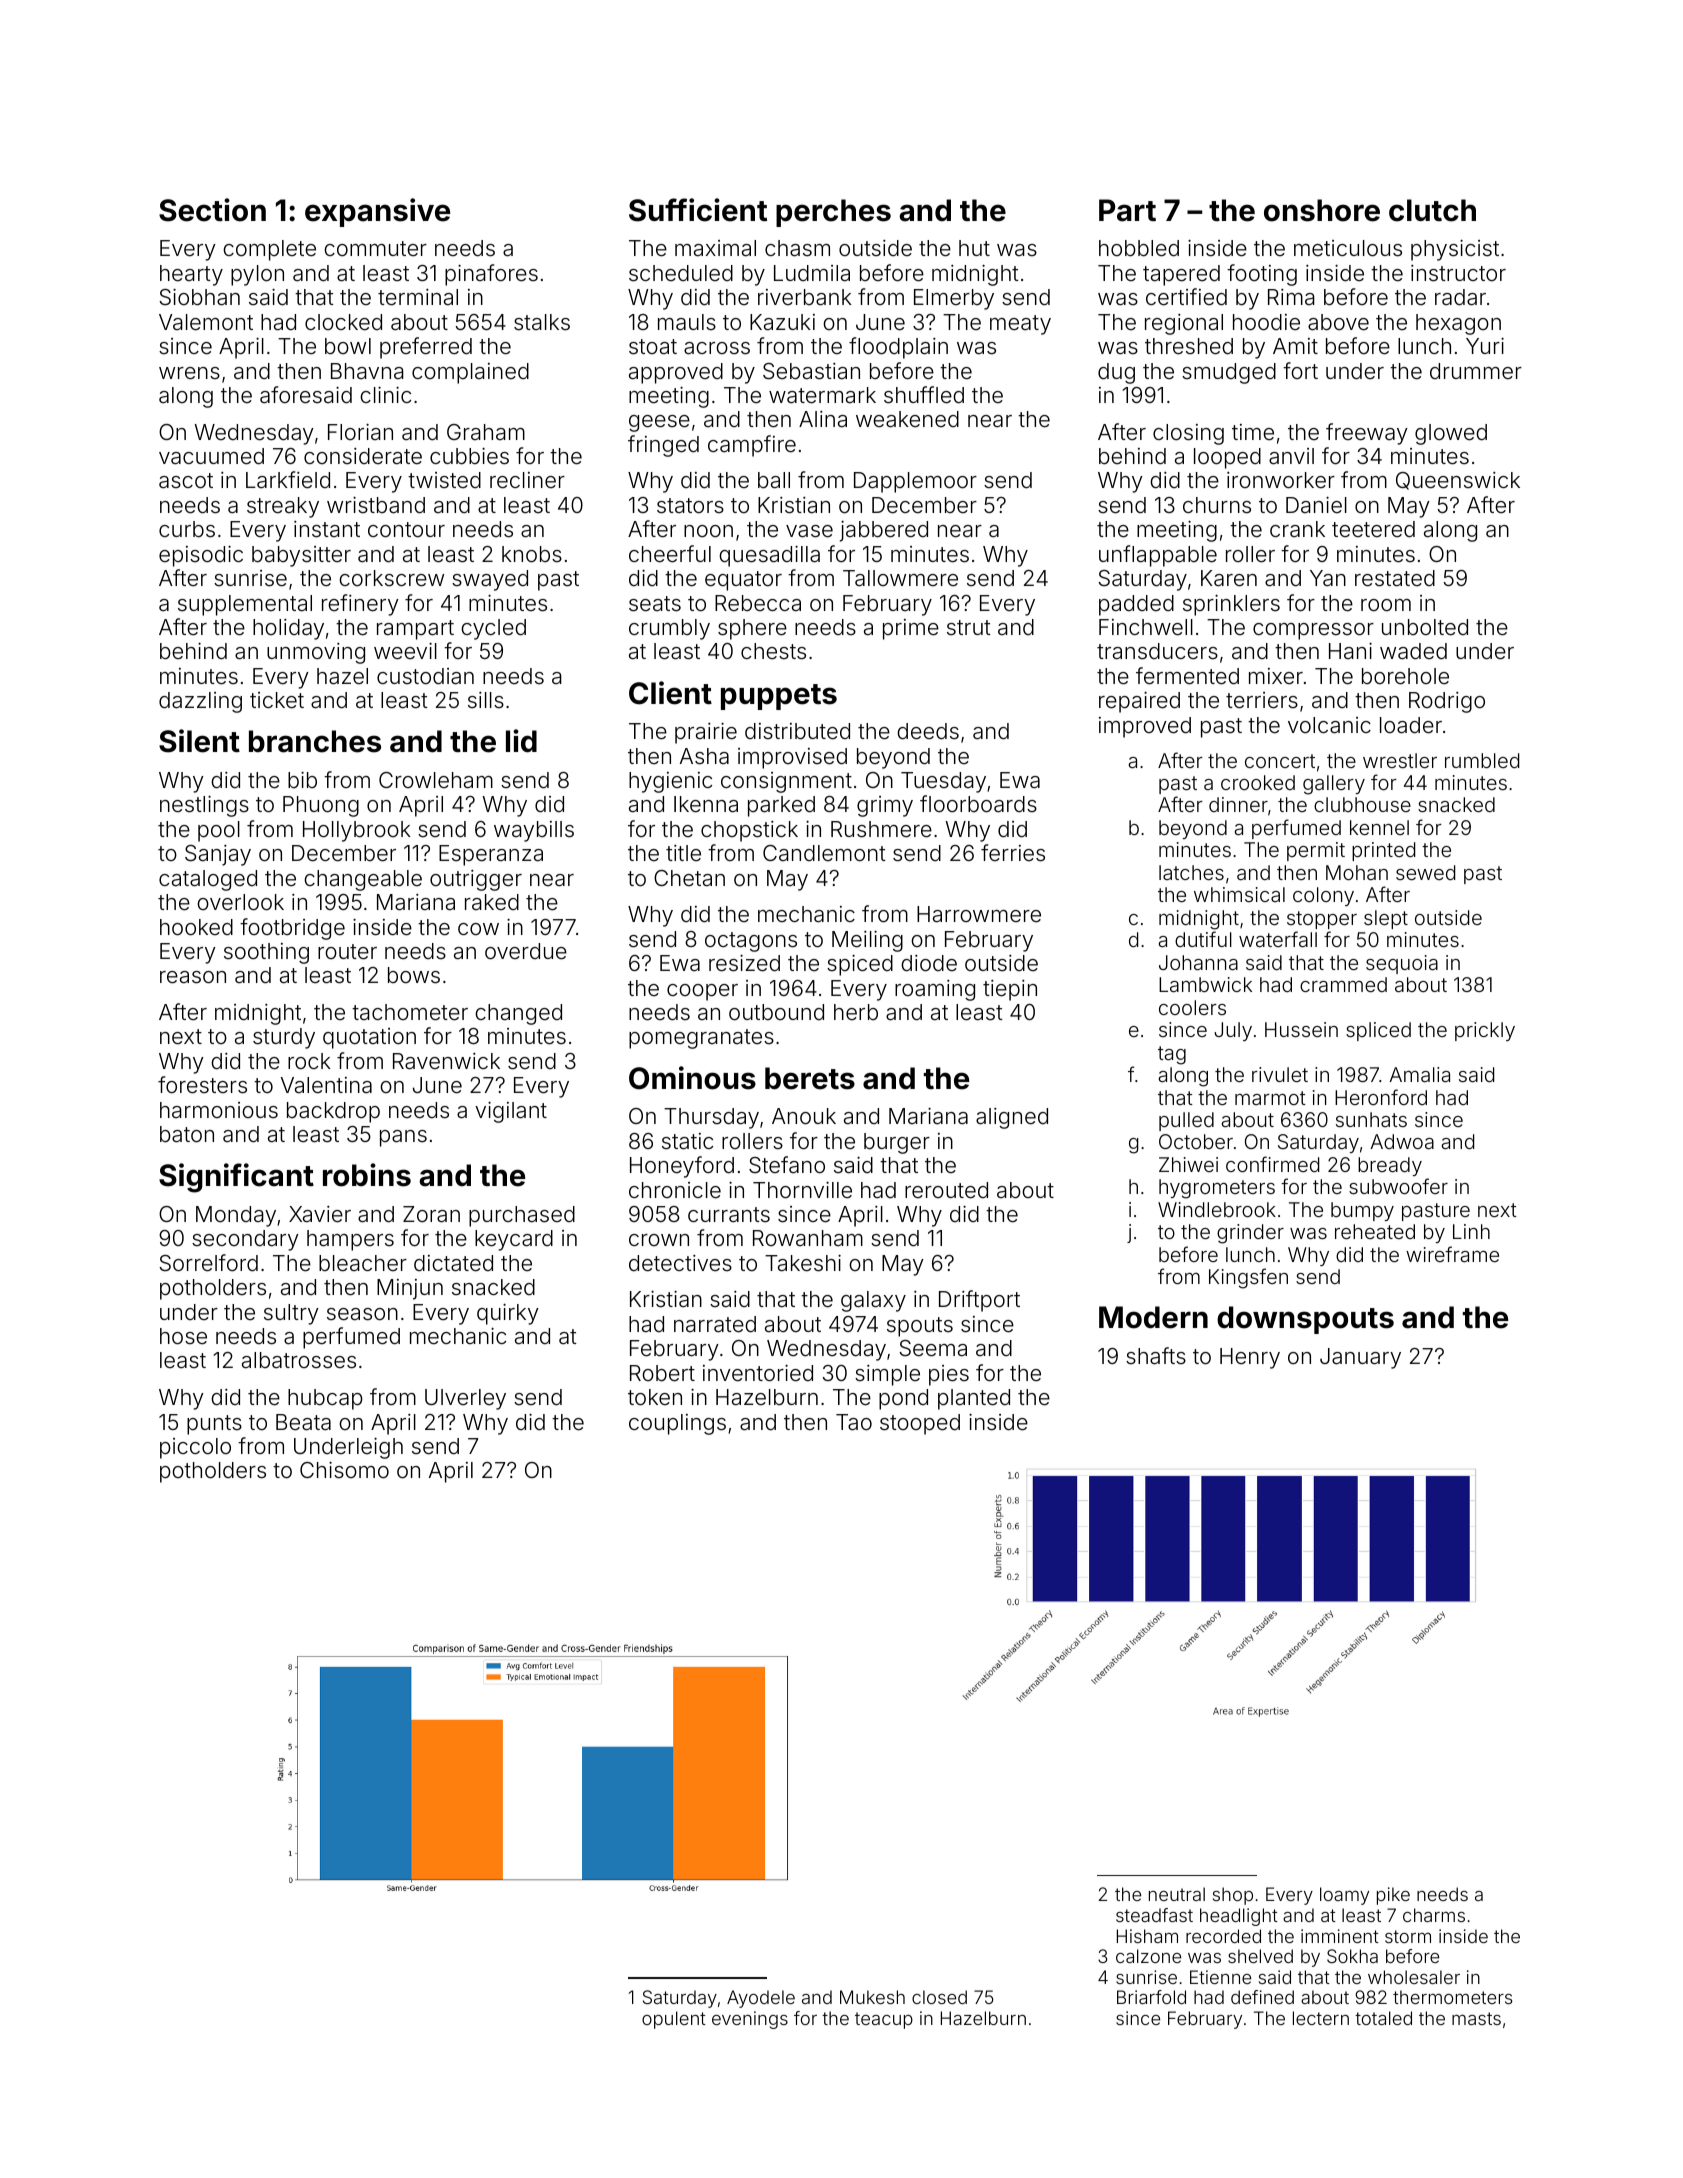  I want to click on sequoia, so click(1402, 964).
